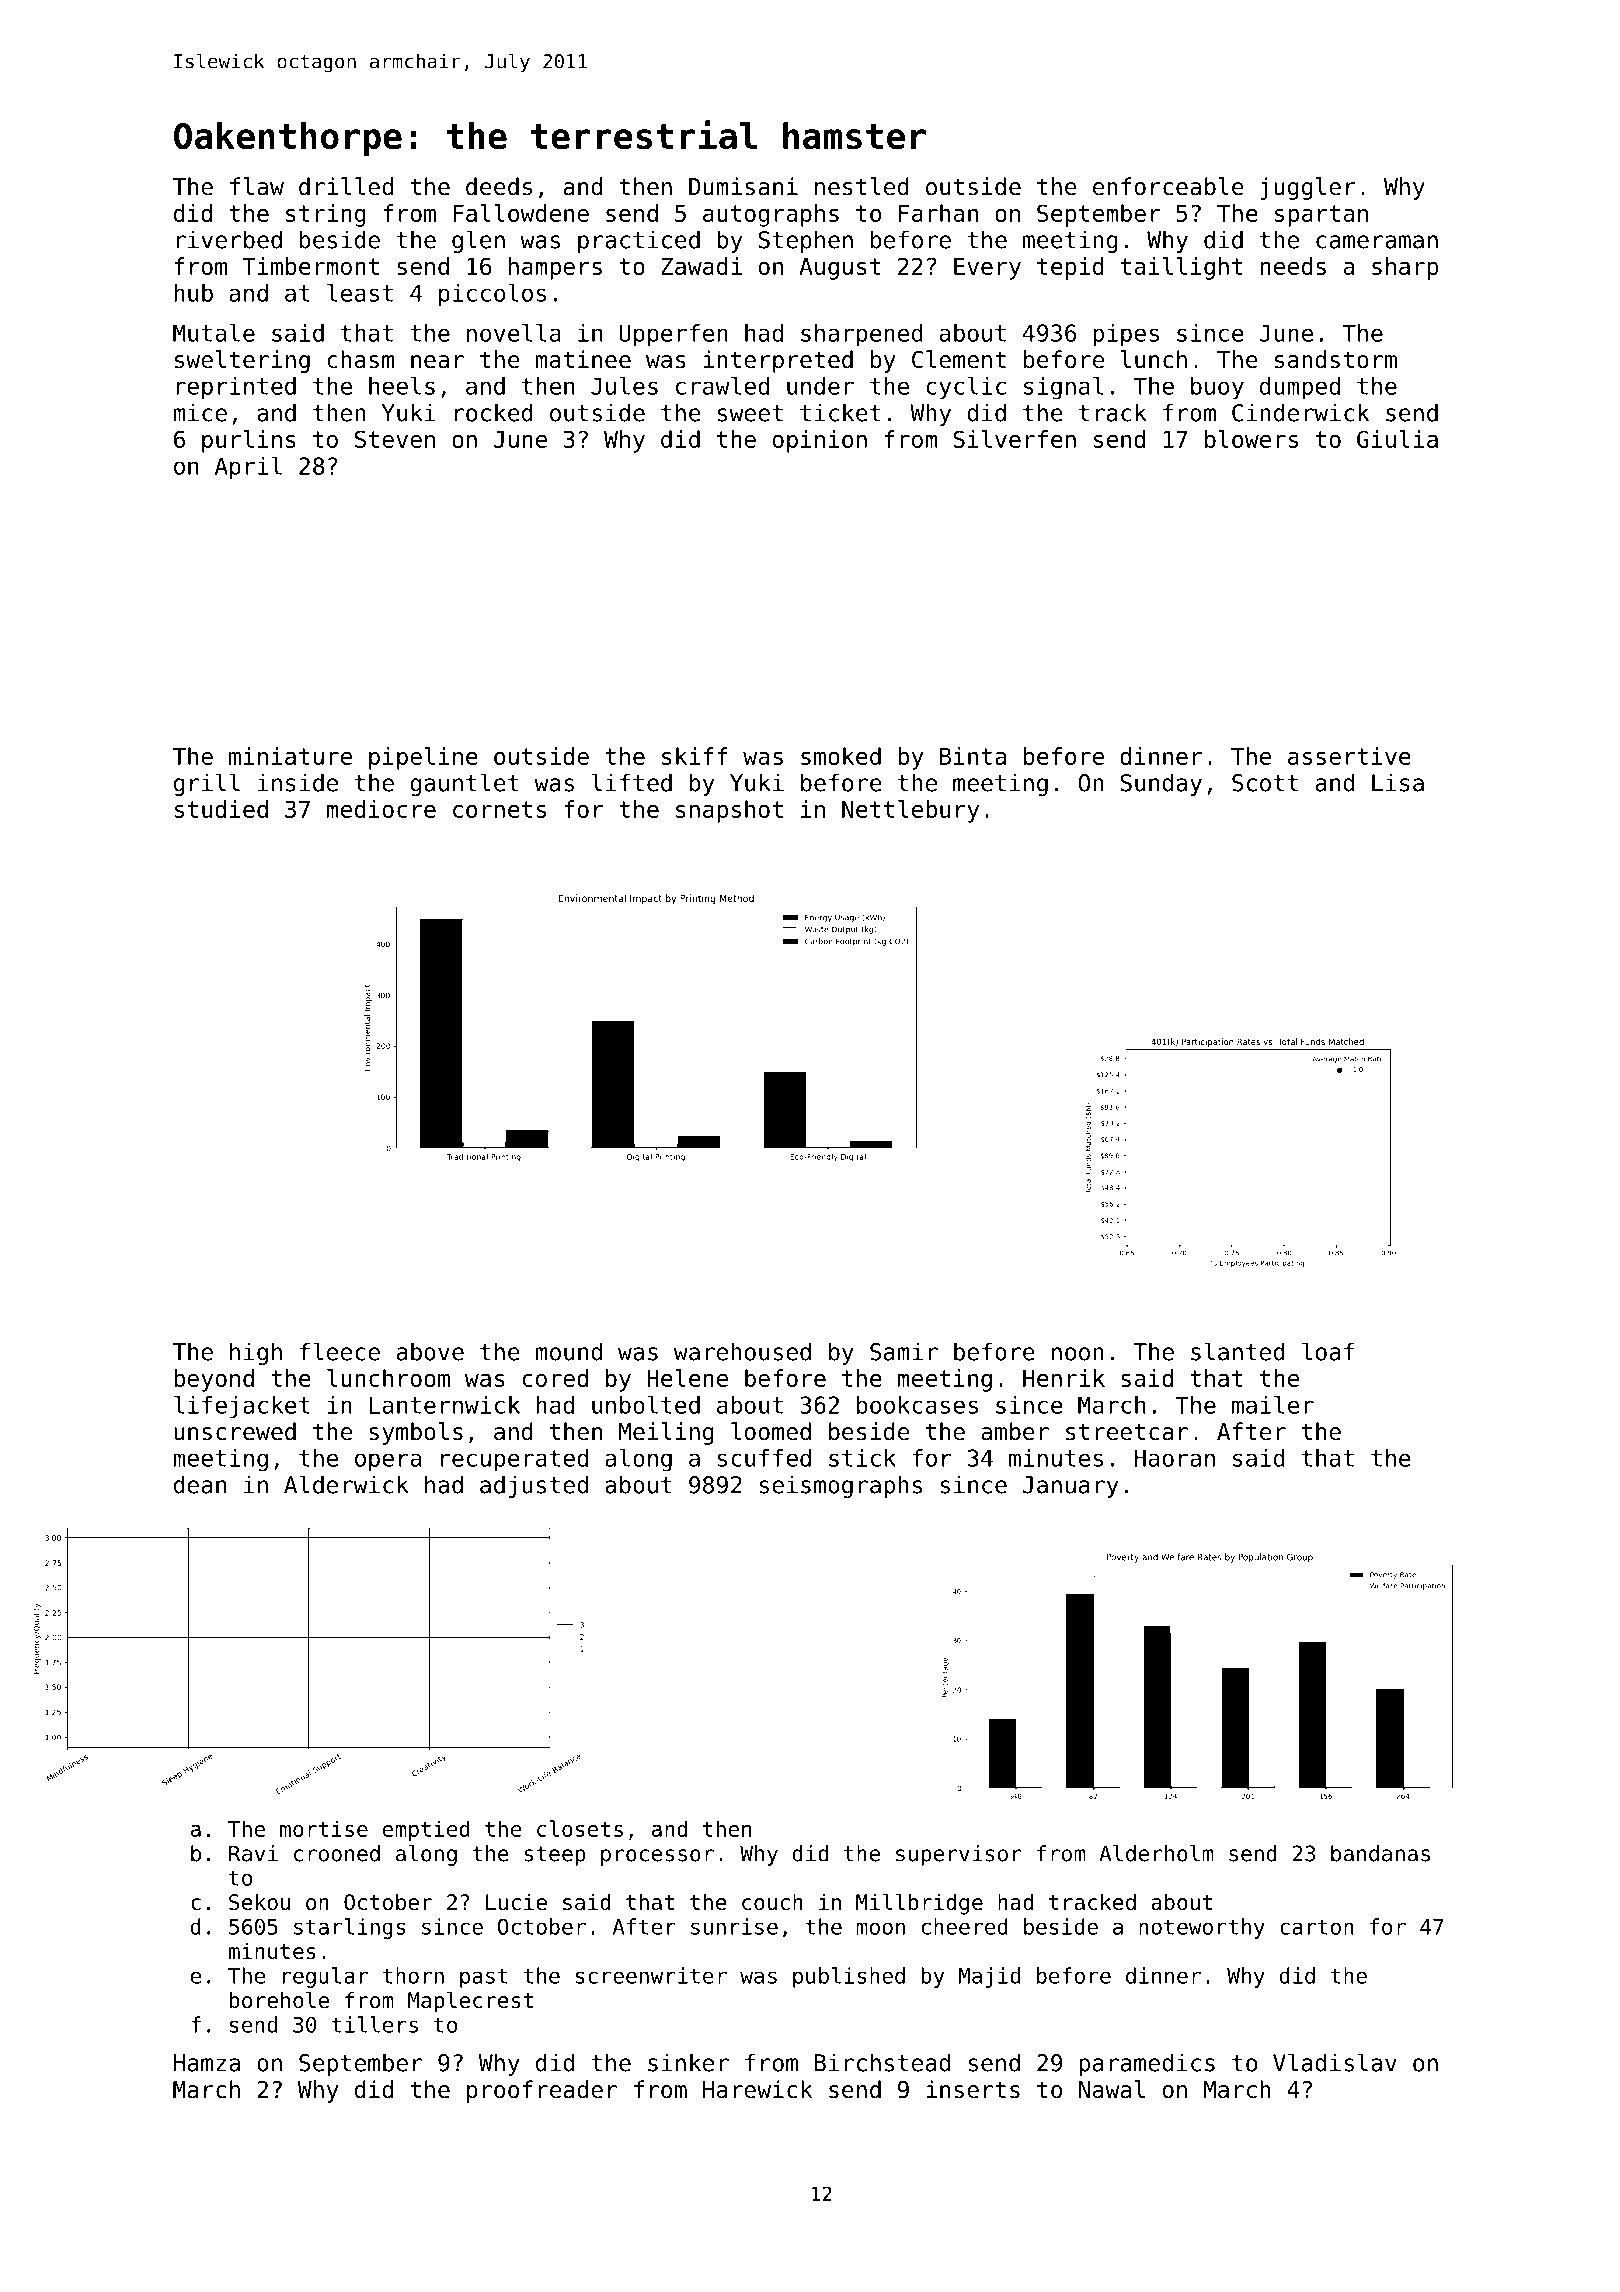  I want to click on cornets, so click(499, 809).
